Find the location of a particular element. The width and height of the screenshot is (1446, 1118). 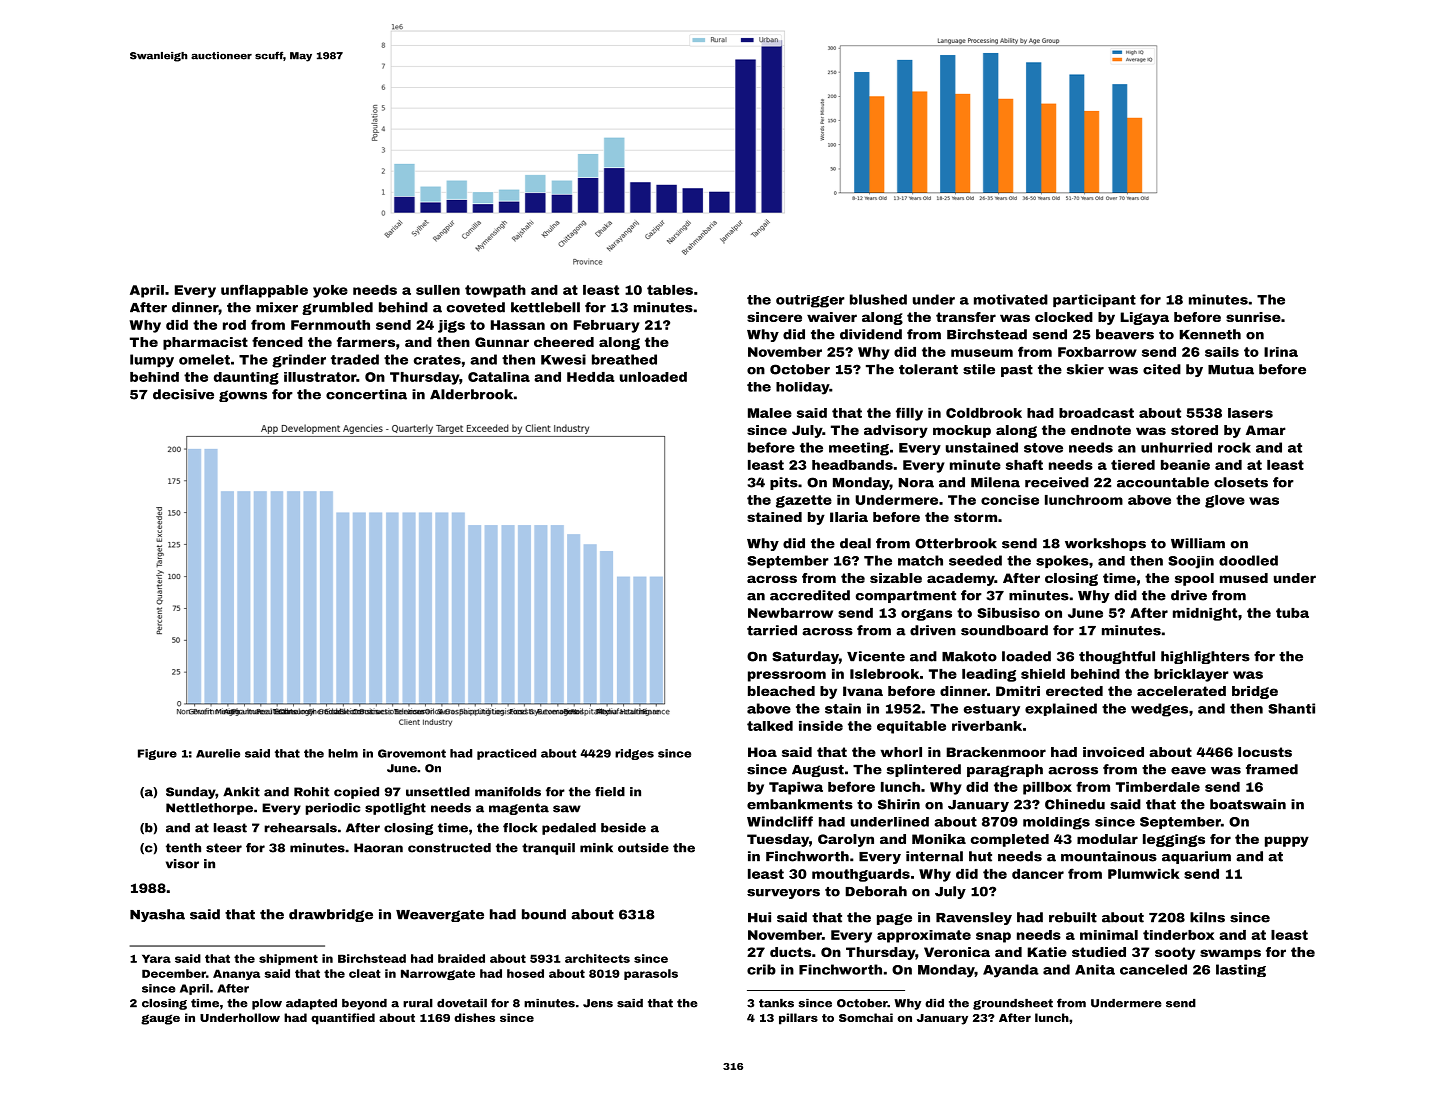

groundsheet is located at coordinates (1013, 1004).
